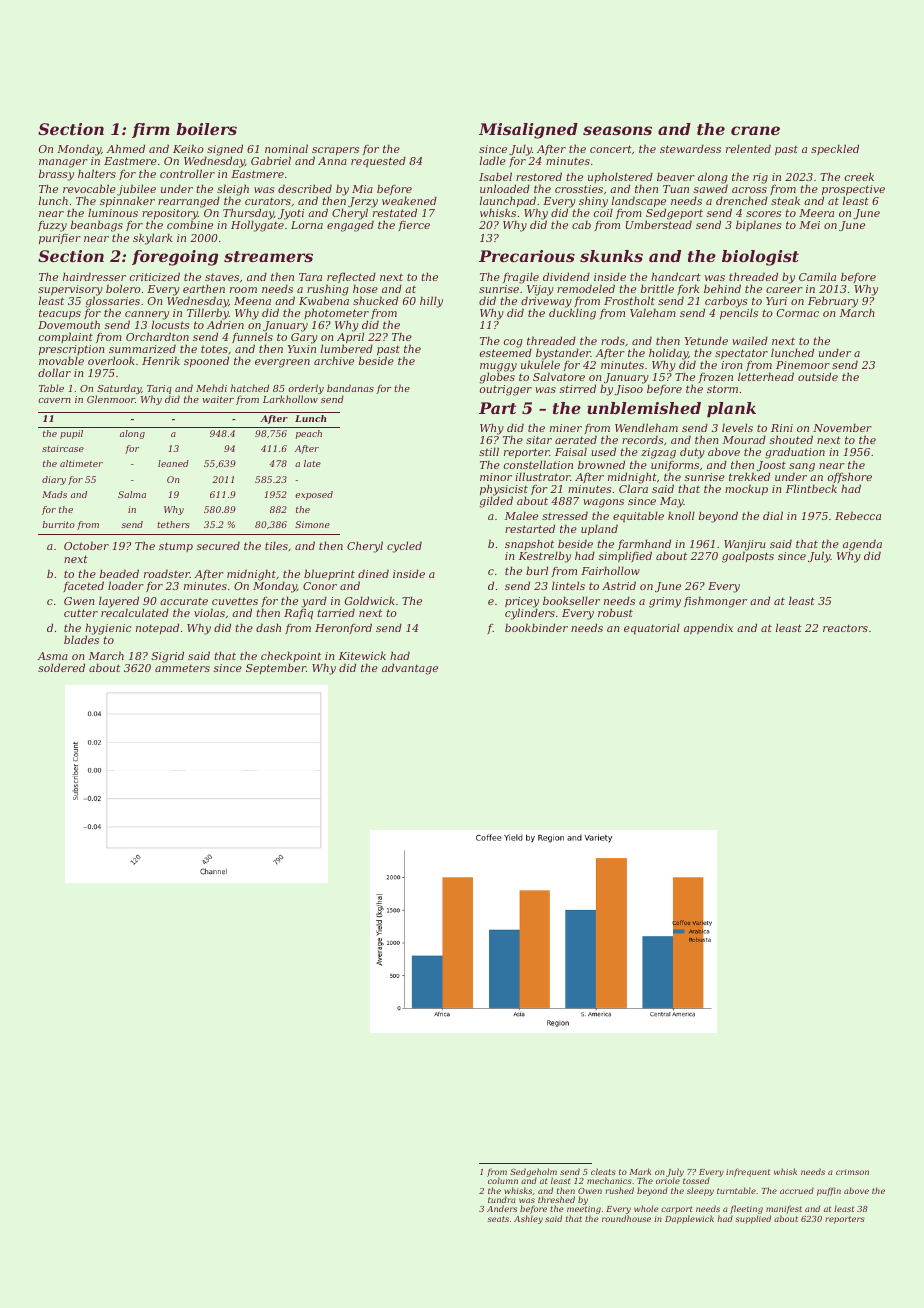 Image resolution: width=924 pixels, height=1308 pixels. Describe the element at coordinates (528, 131) in the screenshot. I see `Misaligned` at that location.
